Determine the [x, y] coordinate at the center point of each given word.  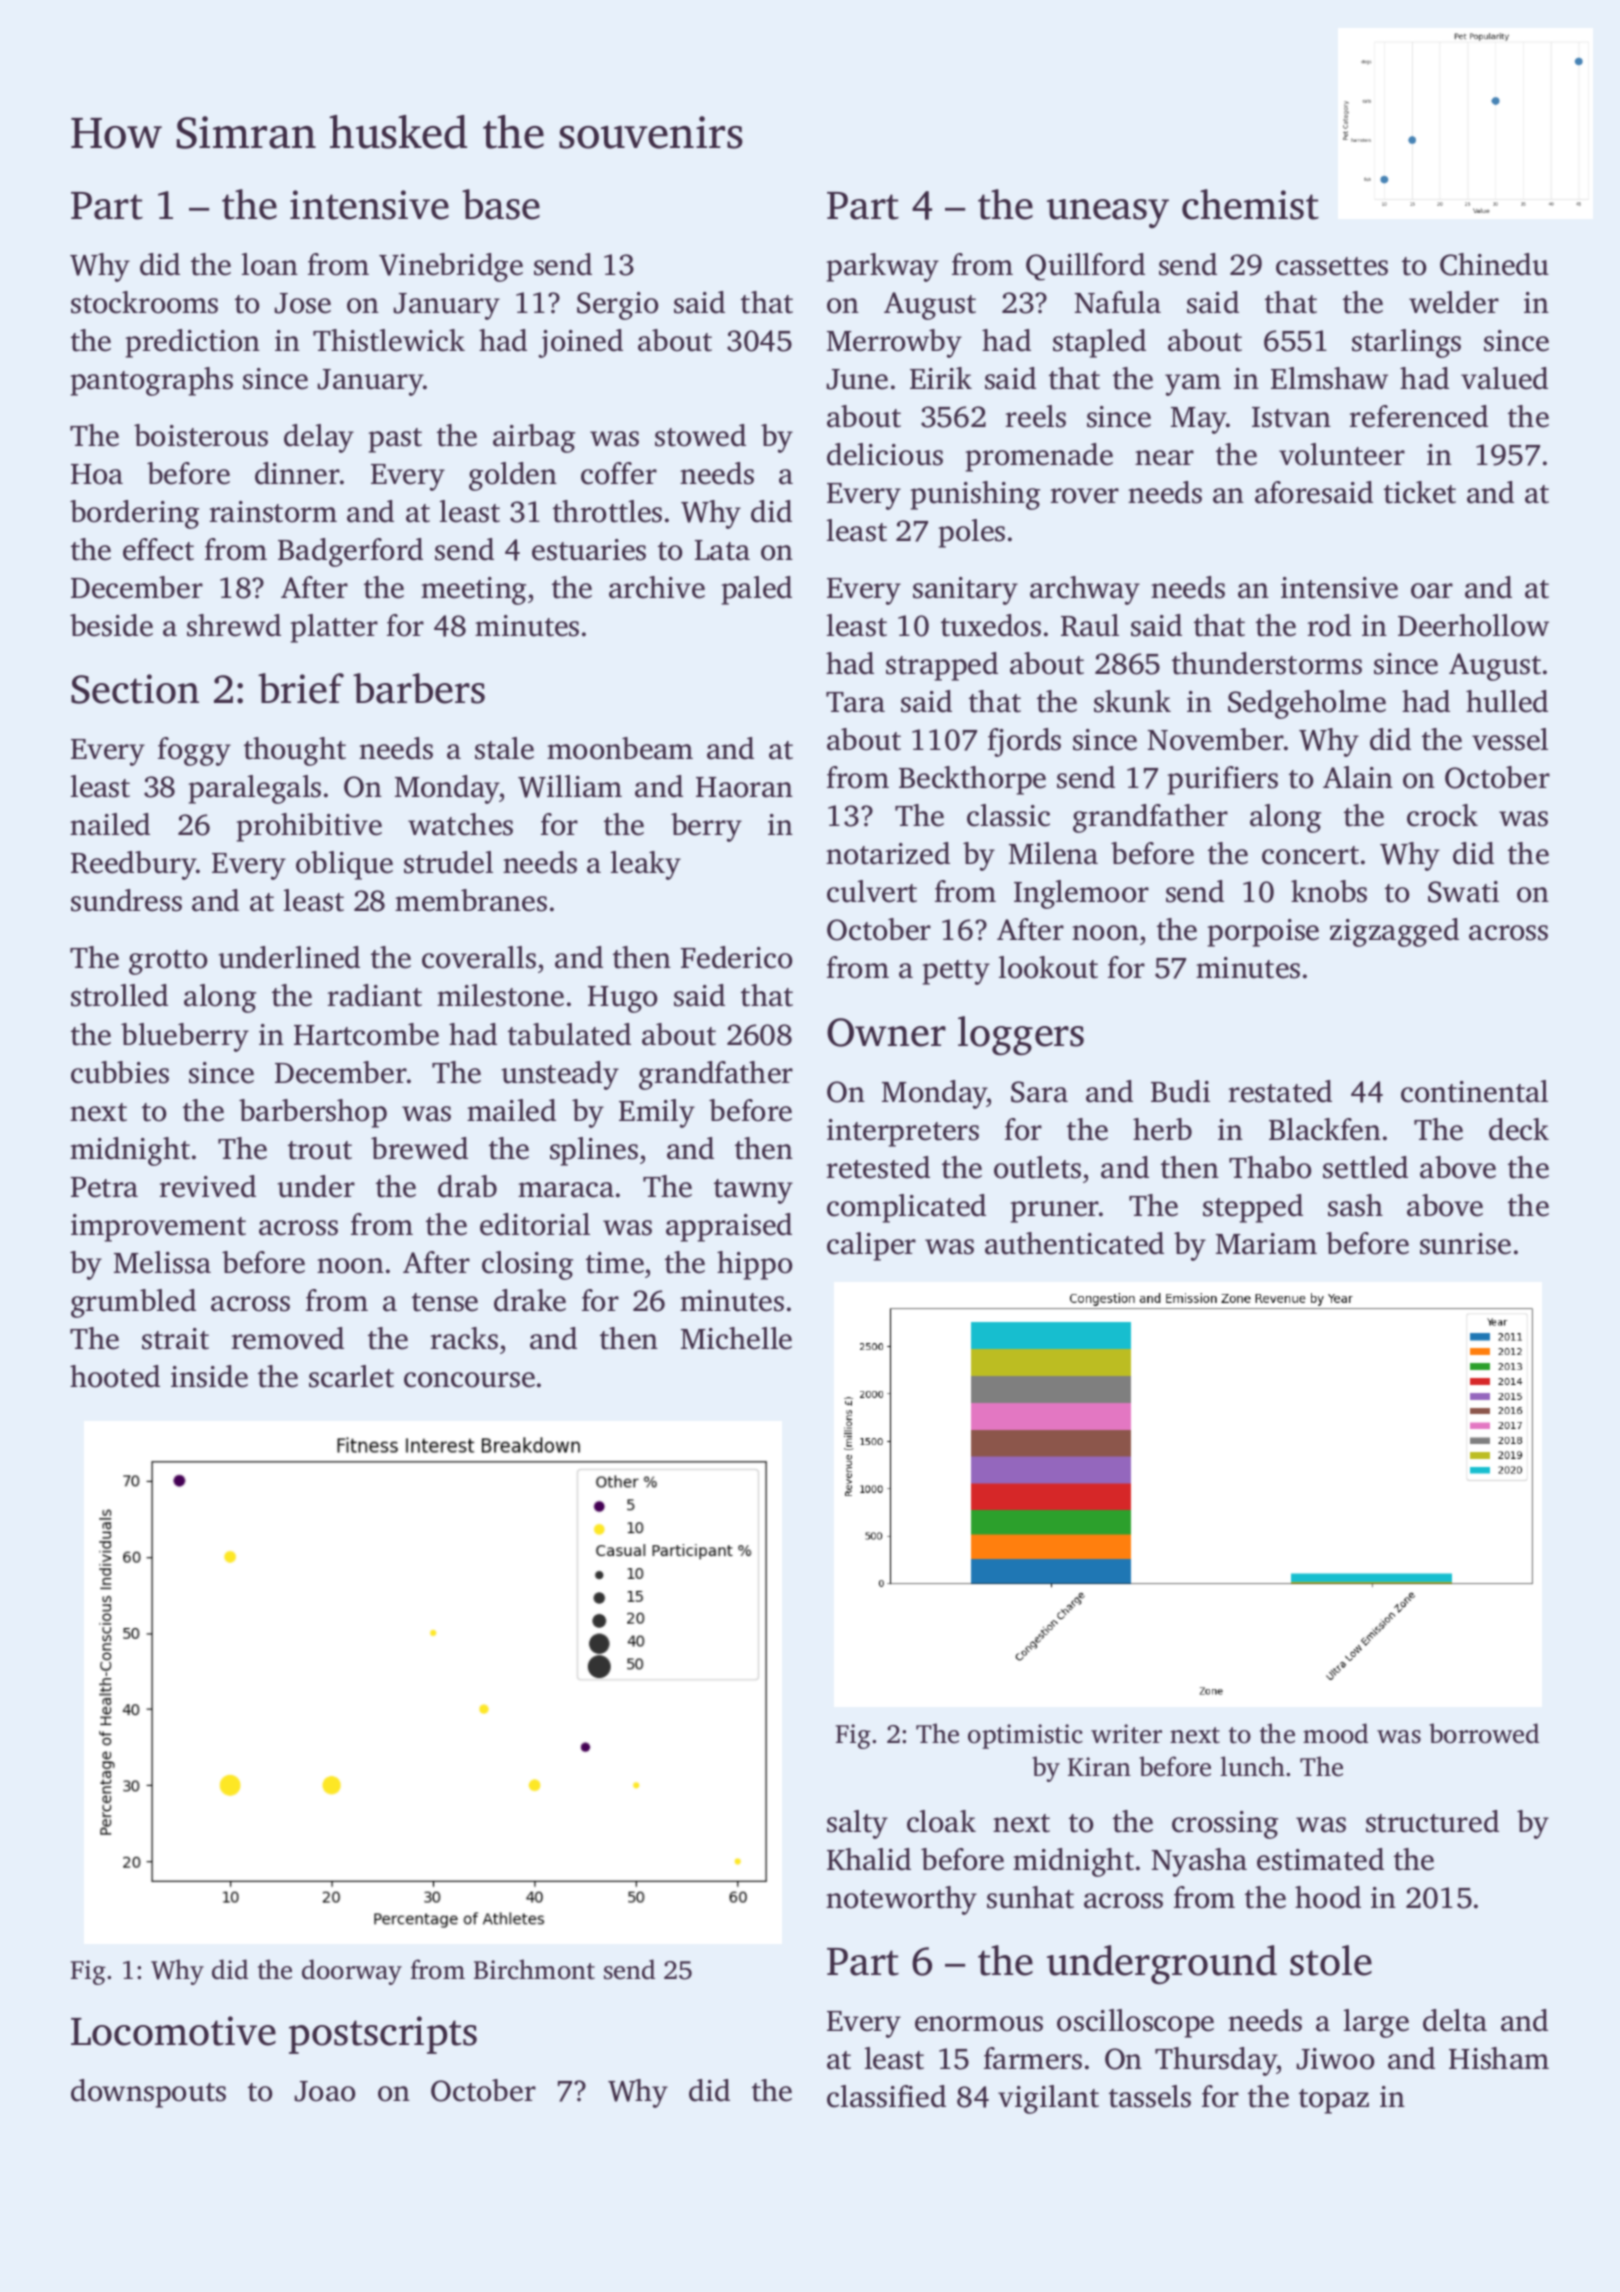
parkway [882, 267]
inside [209, 1376]
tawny [753, 1191]
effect [158, 549]
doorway [352, 1972]
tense [445, 1302]
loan [270, 264]
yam [1193, 385]
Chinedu [1494, 264]
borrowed [1484, 1733]
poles [971, 533]
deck [1519, 1129]
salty [857, 1824]
